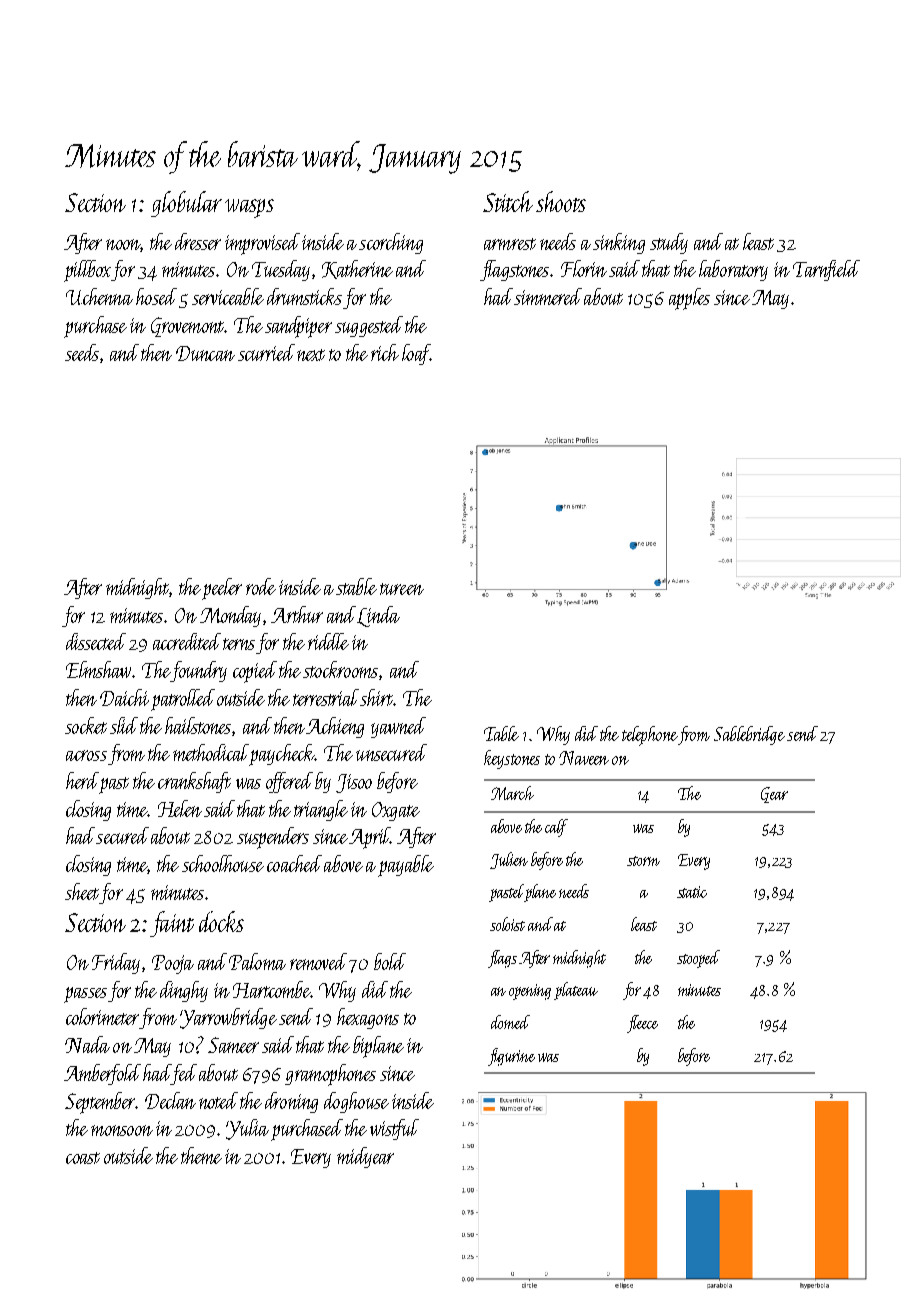 Image resolution: width=924 pixels, height=1314 pixels. I want to click on wistful, so click(394, 1129).
